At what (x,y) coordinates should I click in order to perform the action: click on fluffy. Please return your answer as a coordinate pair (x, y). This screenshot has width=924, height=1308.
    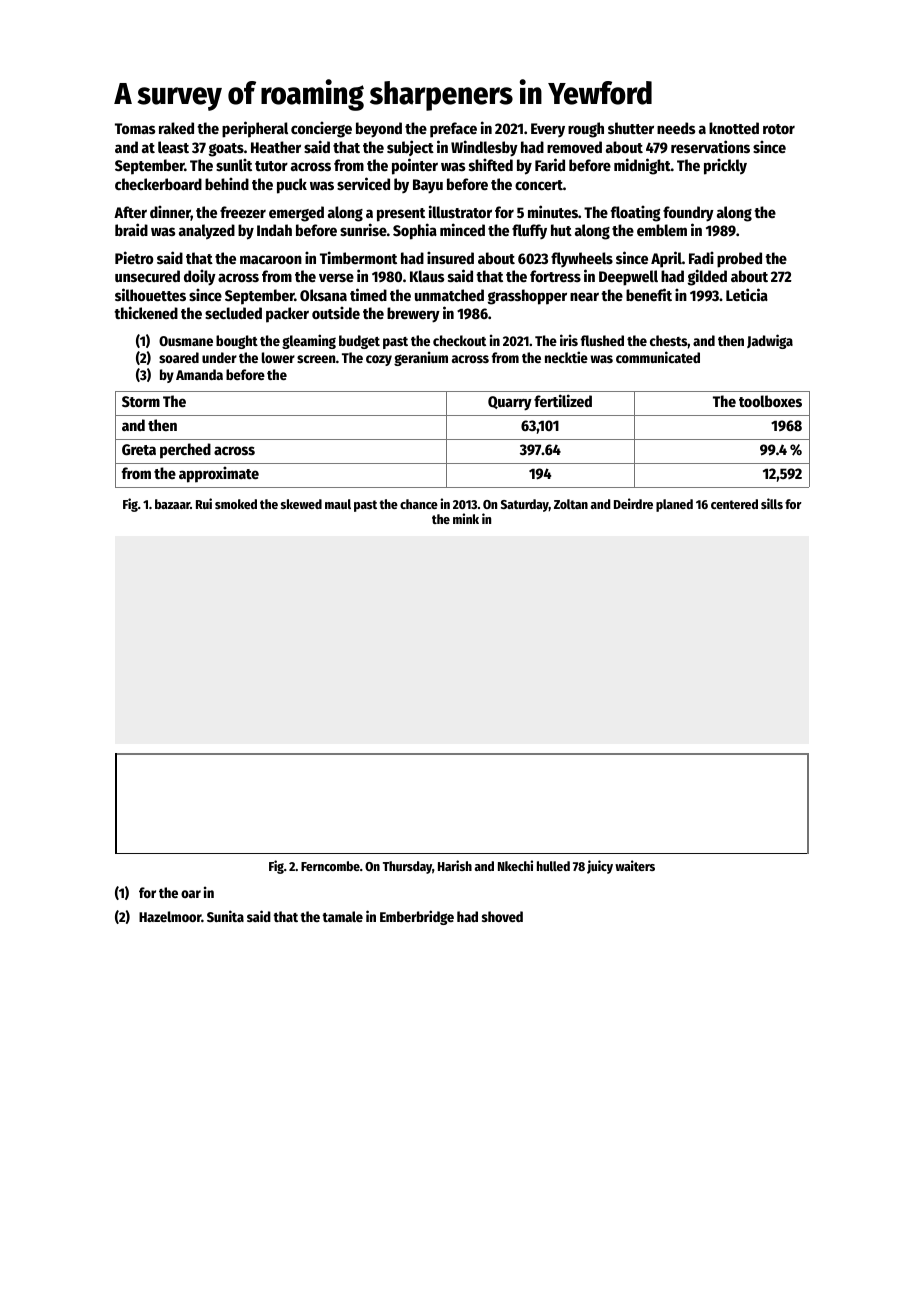
    Looking at the image, I should click on (529, 231).
